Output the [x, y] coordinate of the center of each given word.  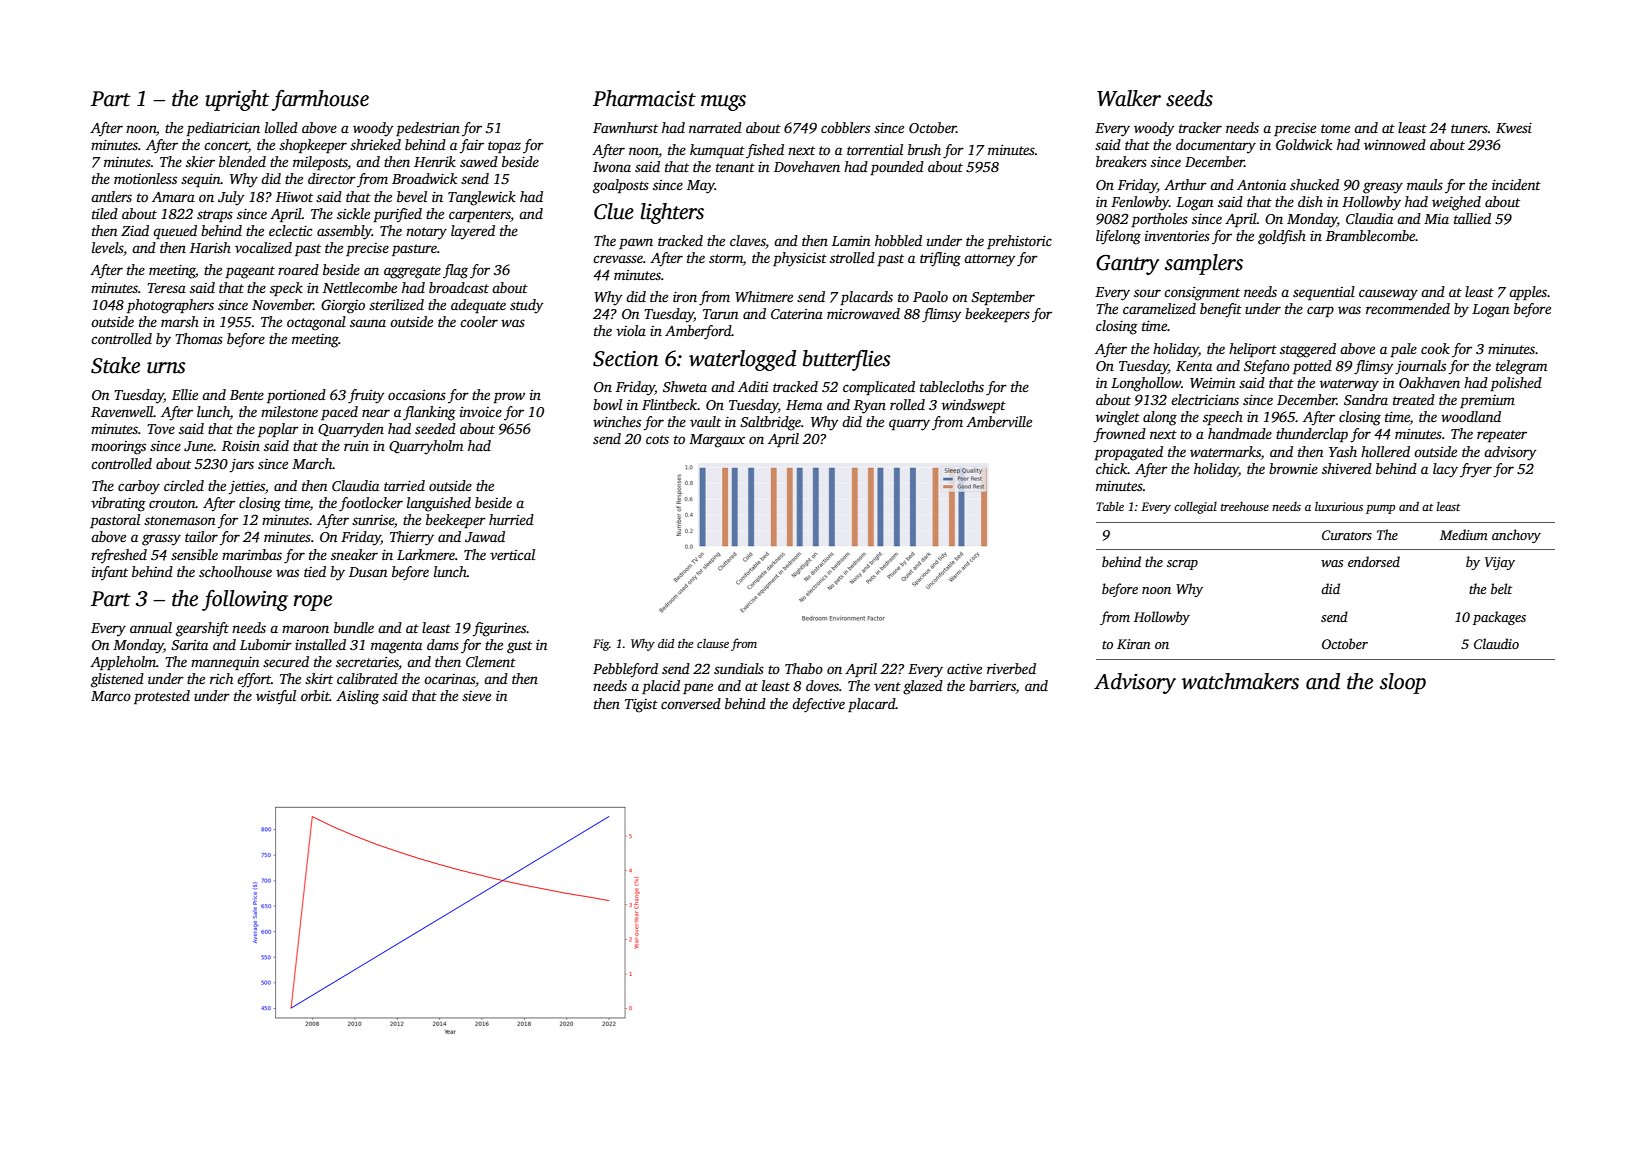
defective [818, 705]
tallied [1472, 218]
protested [162, 697]
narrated [715, 127]
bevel [412, 196]
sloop [1403, 683]
